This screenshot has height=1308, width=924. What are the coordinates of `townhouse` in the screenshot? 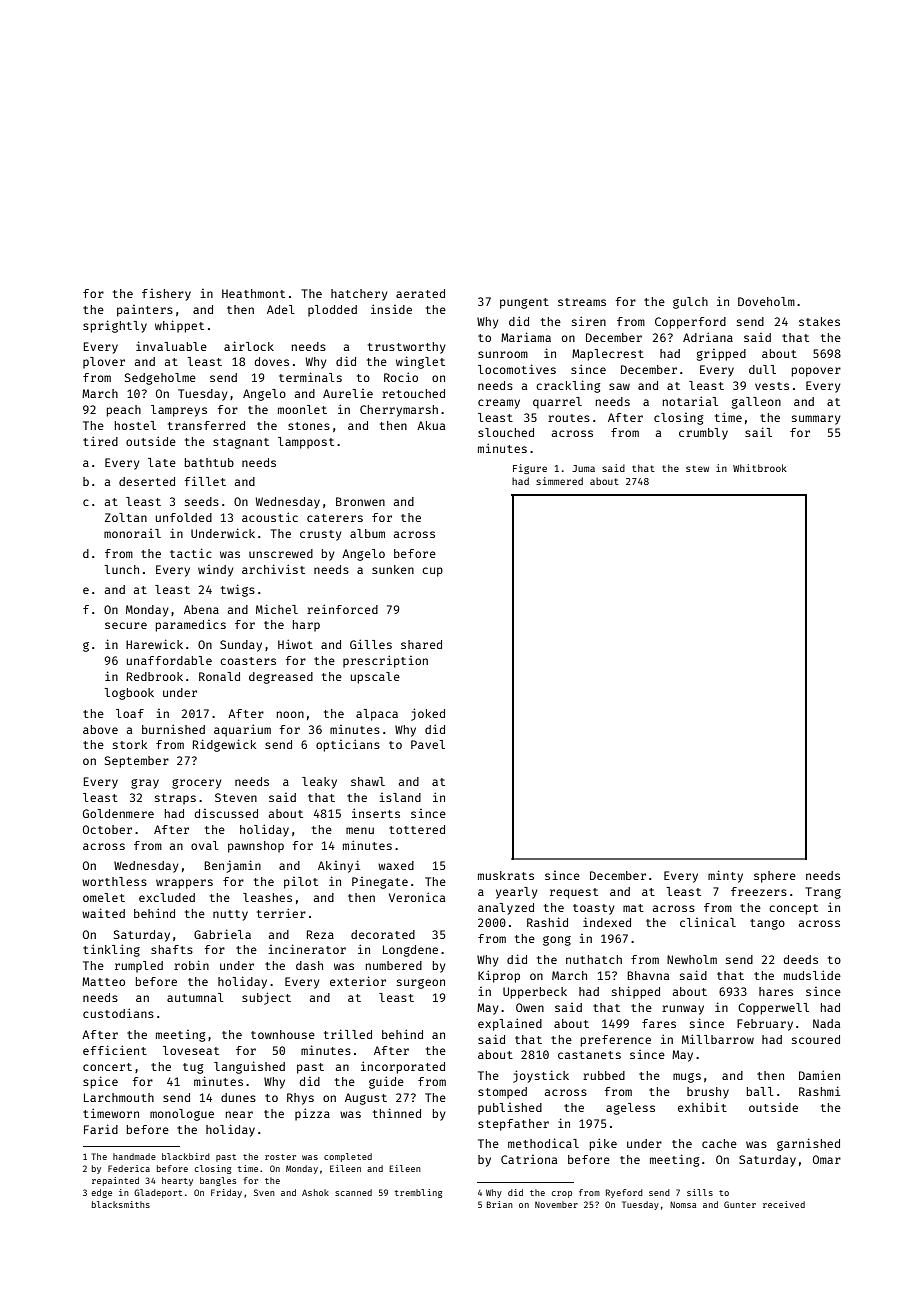 It's located at (283, 1034).
